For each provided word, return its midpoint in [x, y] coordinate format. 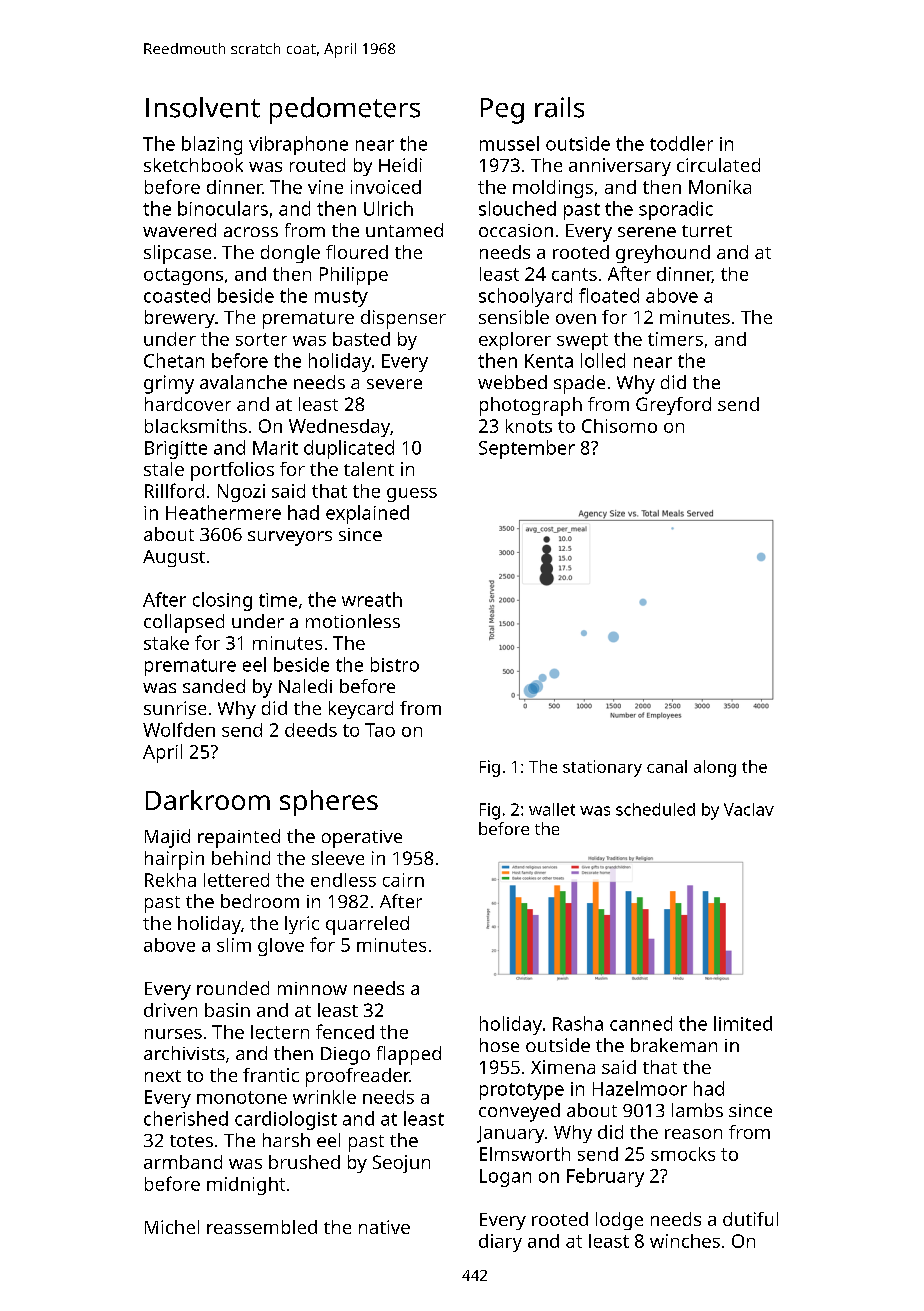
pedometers [345, 110]
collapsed [184, 623]
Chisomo [619, 426]
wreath [372, 599]
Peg [502, 111]
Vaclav [749, 809]
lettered [236, 880]
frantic [271, 1075]
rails [559, 107]
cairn [403, 880]
